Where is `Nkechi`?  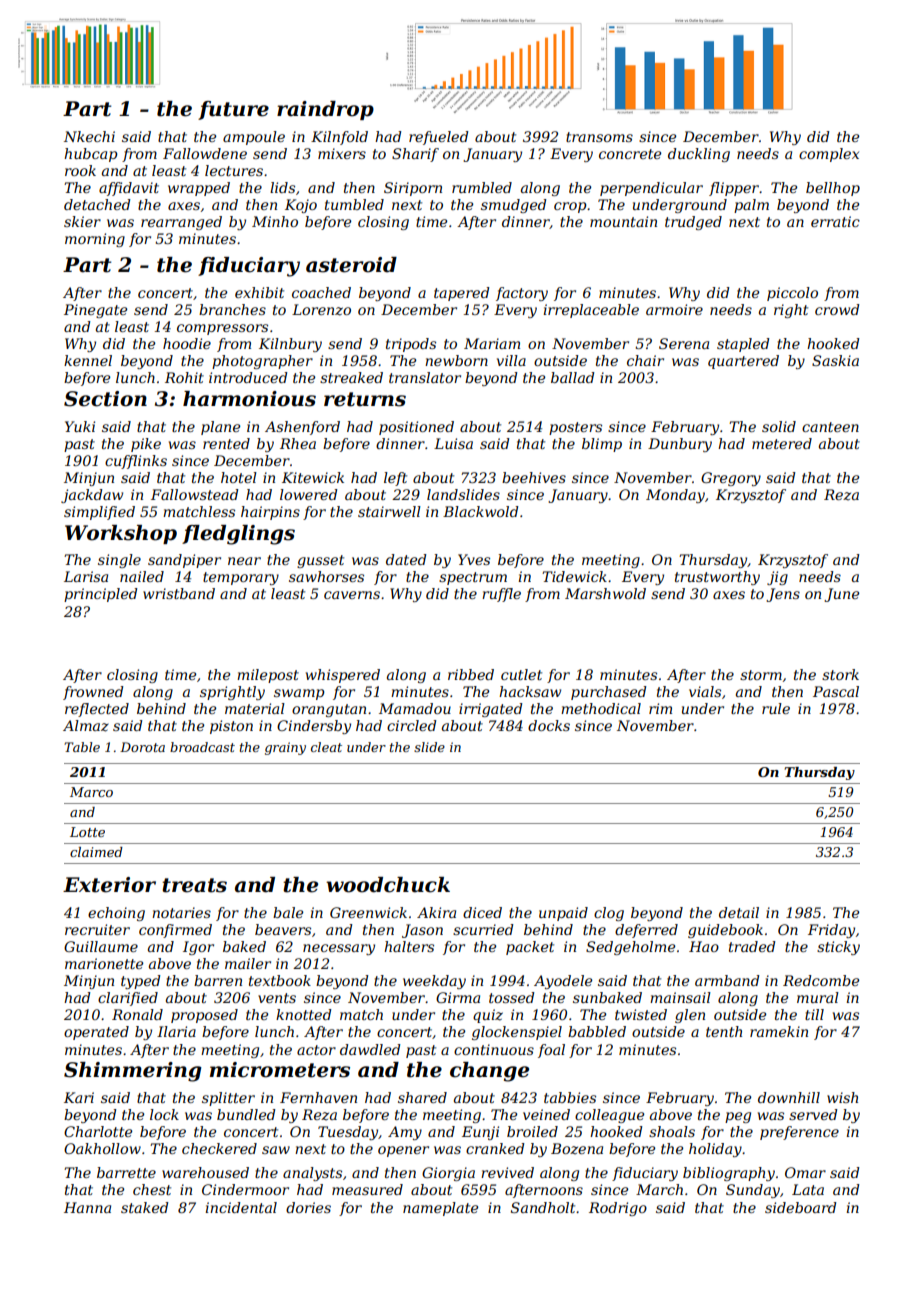 Nkechi is located at coordinates (89, 136).
